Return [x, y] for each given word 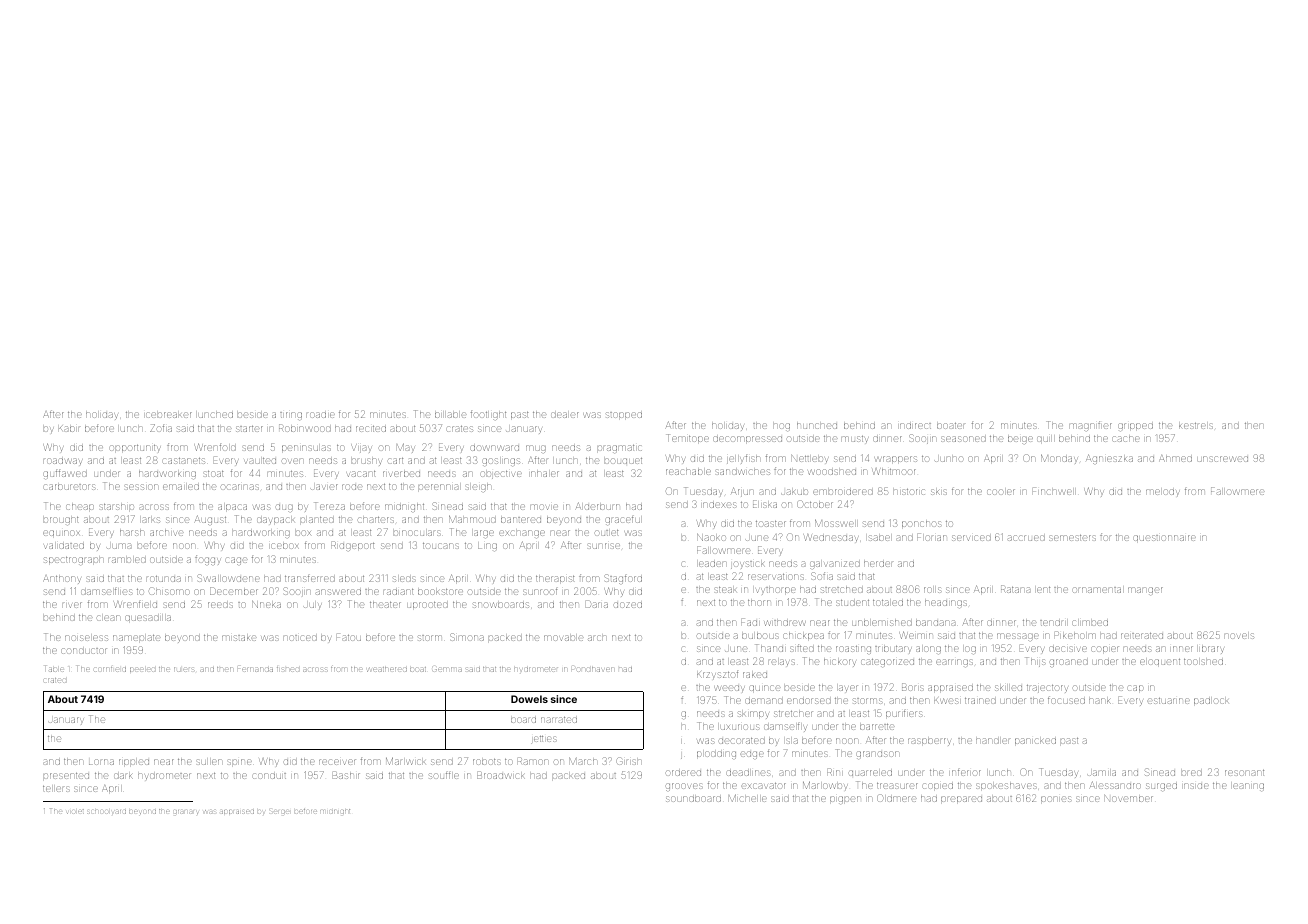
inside [1196, 786]
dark [123, 776]
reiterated [1142, 636]
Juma [119, 546]
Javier [324, 487]
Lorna [101, 762]
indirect [915, 426]
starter [249, 429]
